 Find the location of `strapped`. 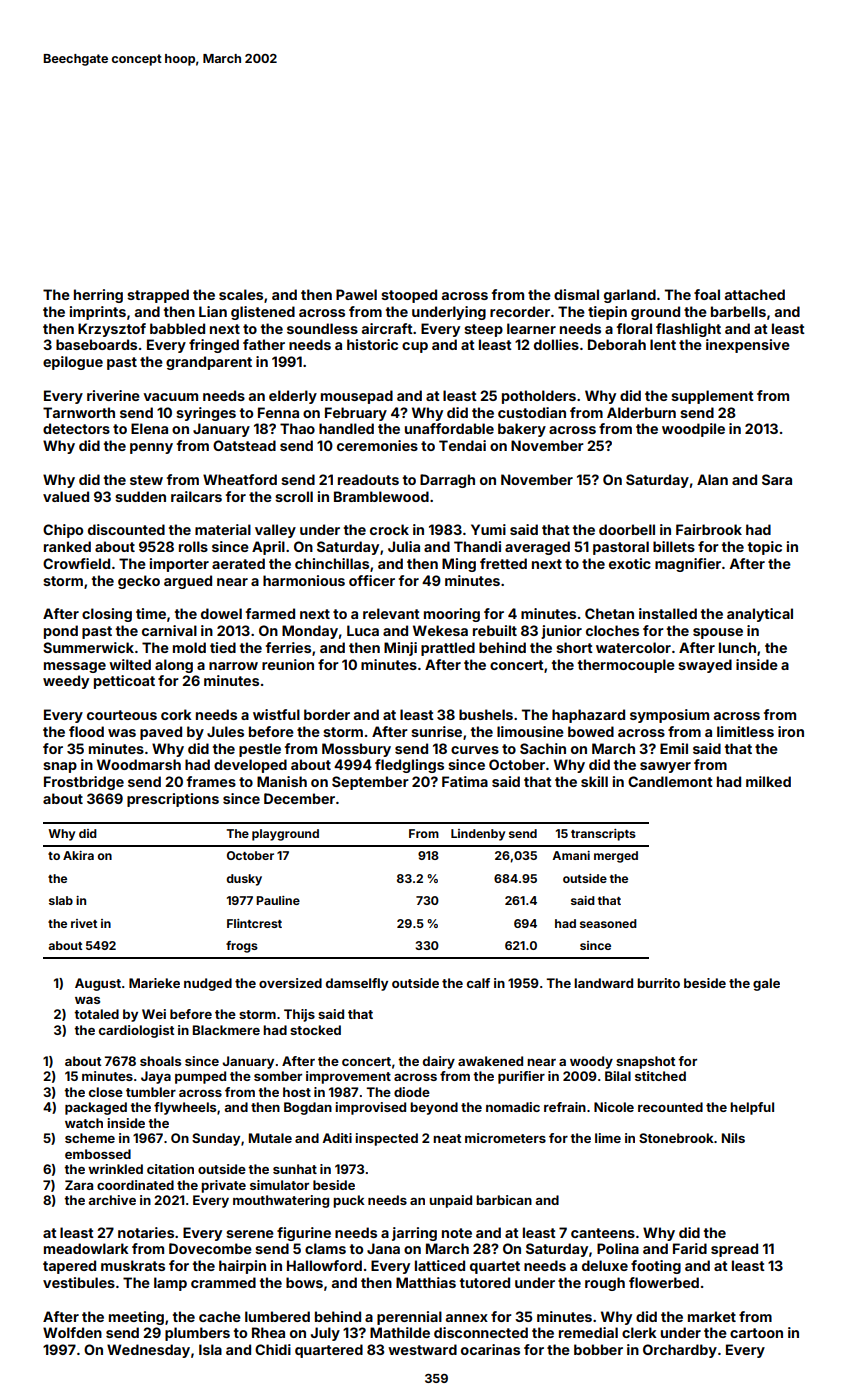

strapped is located at coordinates (158, 296).
